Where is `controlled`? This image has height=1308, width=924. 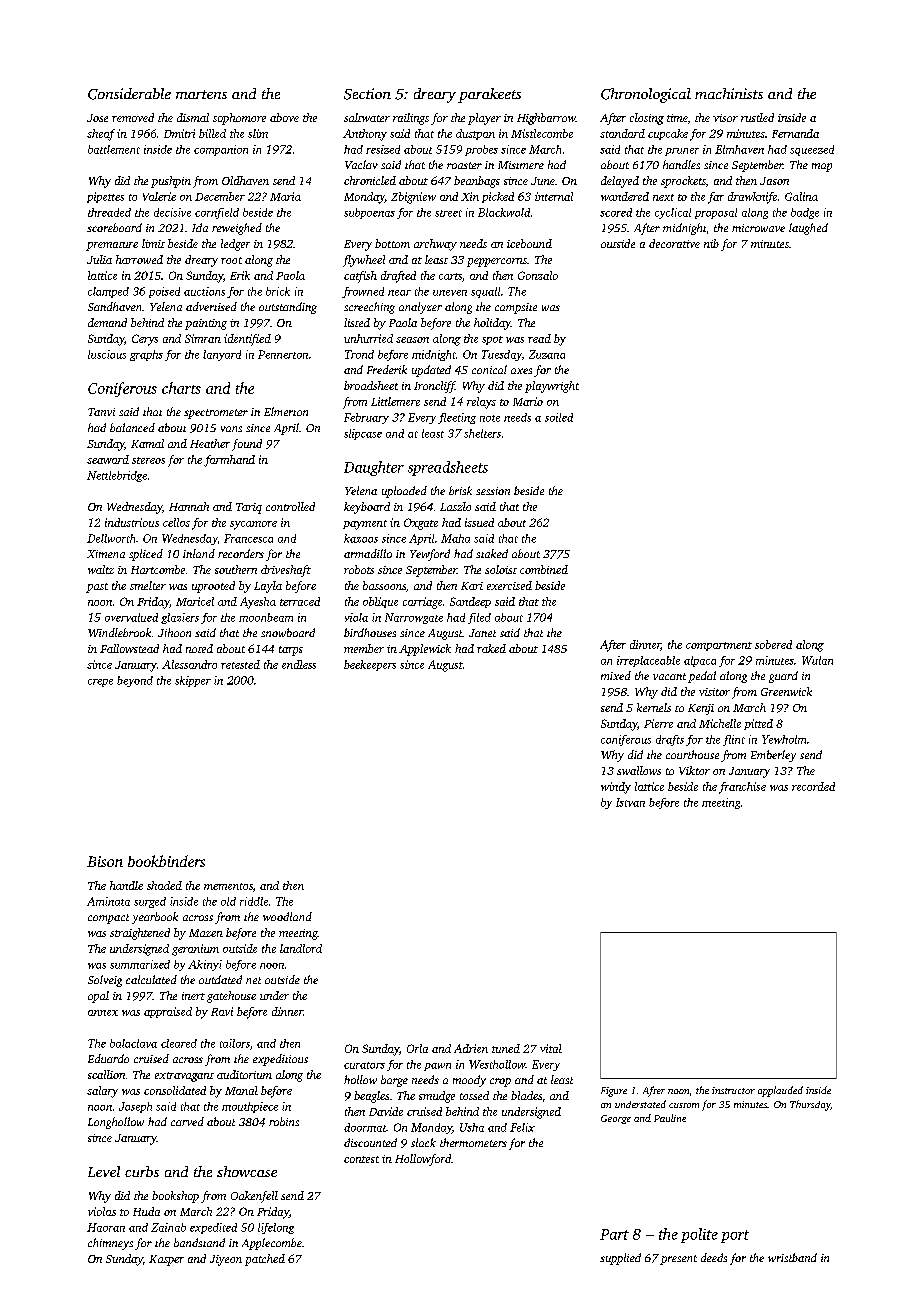
controlled is located at coordinates (290, 506).
